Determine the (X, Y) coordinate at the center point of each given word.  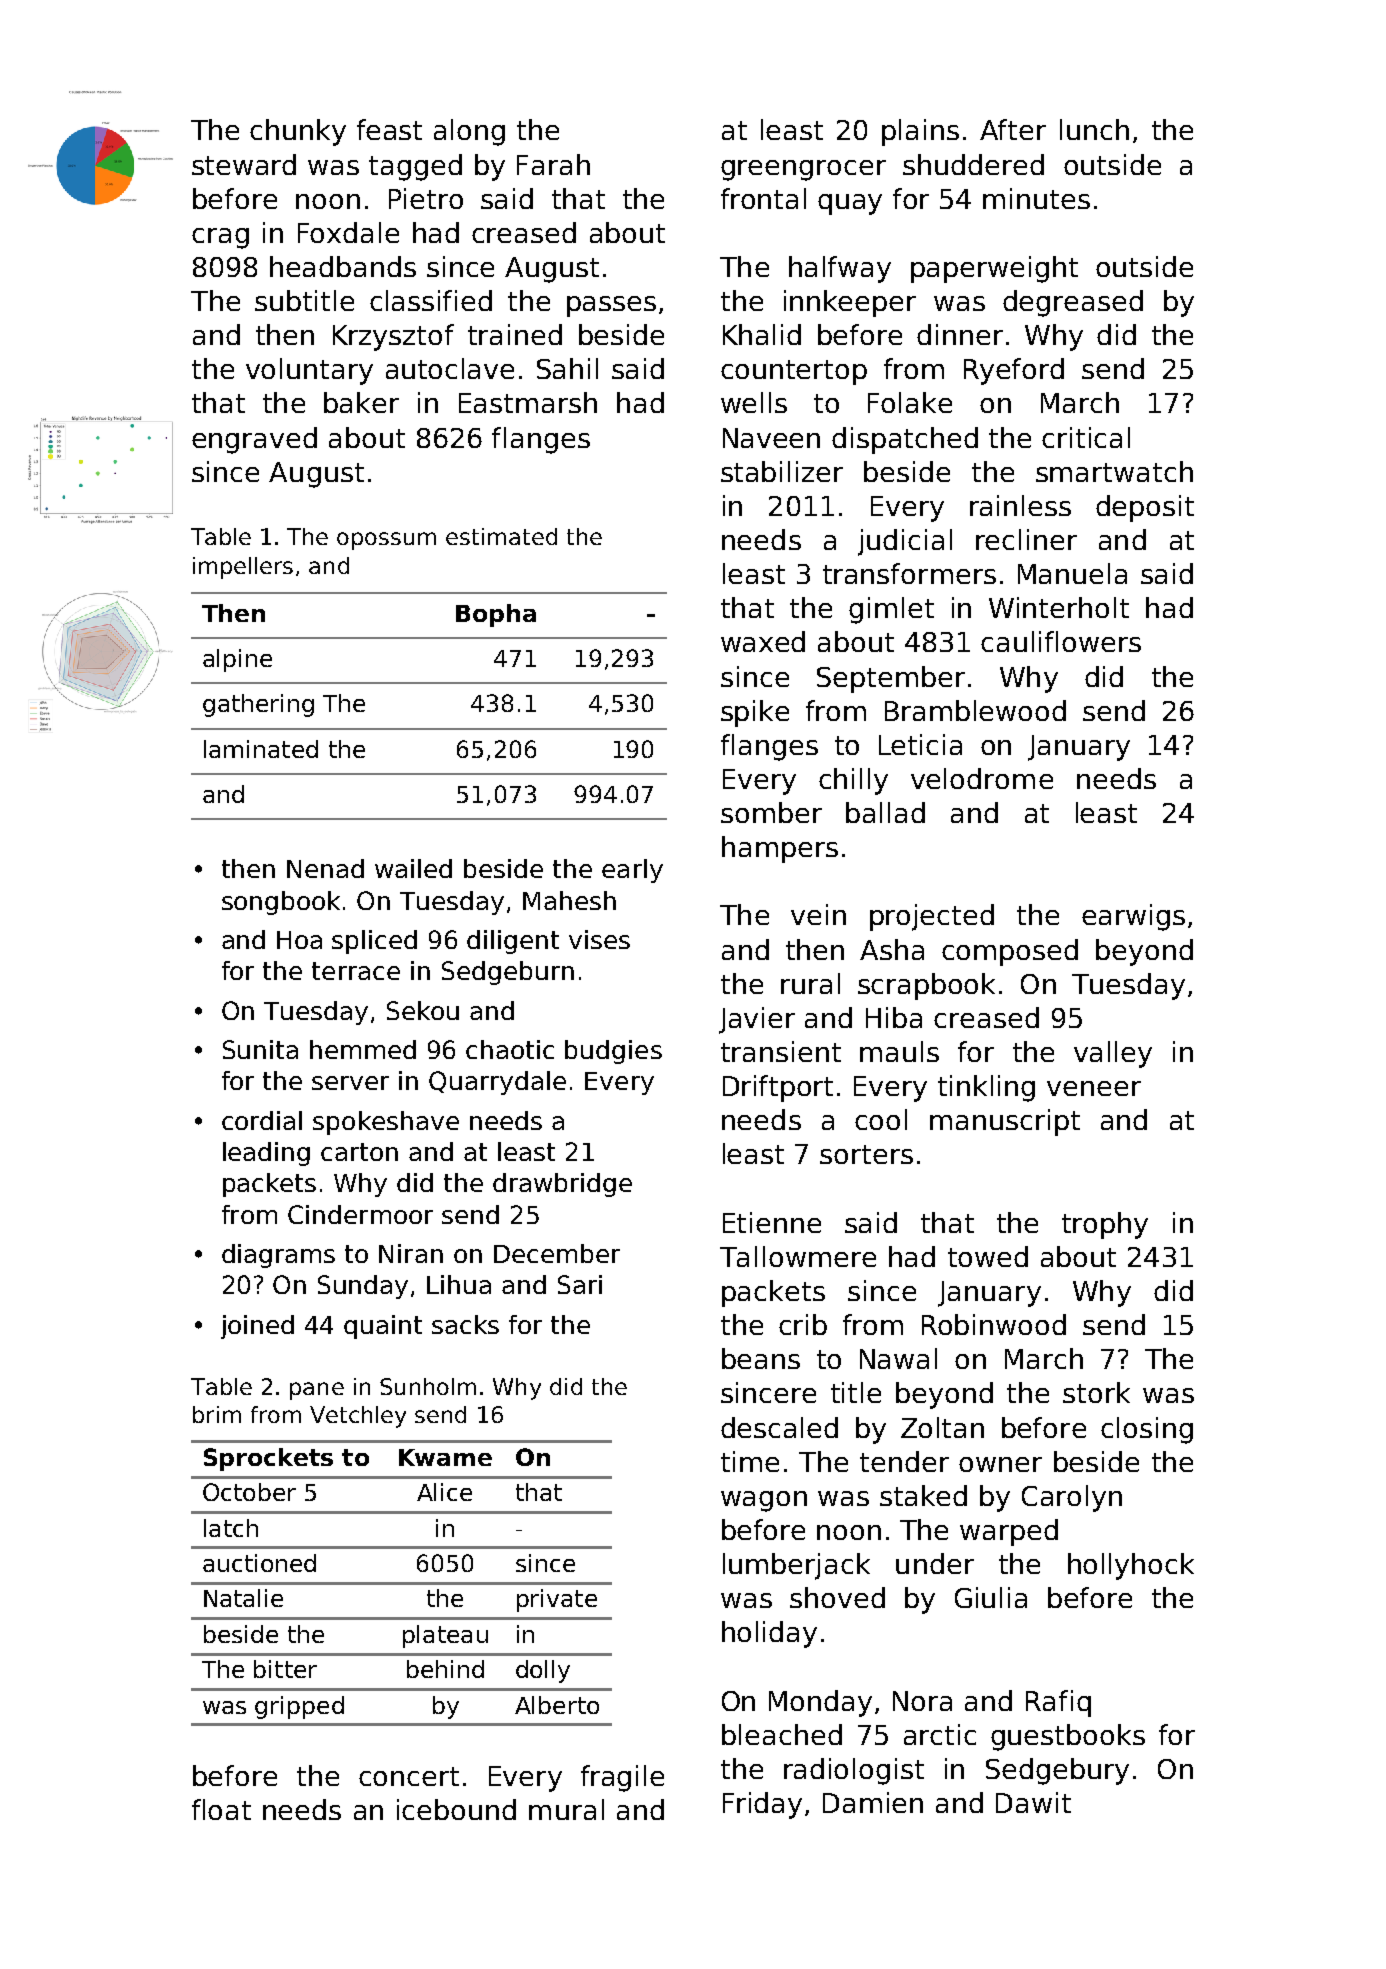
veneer (1094, 1088)
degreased (1073, 303)
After (1013, 129)
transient (781, 1051)
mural (566, 1809)
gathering (258, 705)
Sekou (423, 1010)
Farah (553, 164)
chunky (298, 132)
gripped (299, 1707)
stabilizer (782, 471)
